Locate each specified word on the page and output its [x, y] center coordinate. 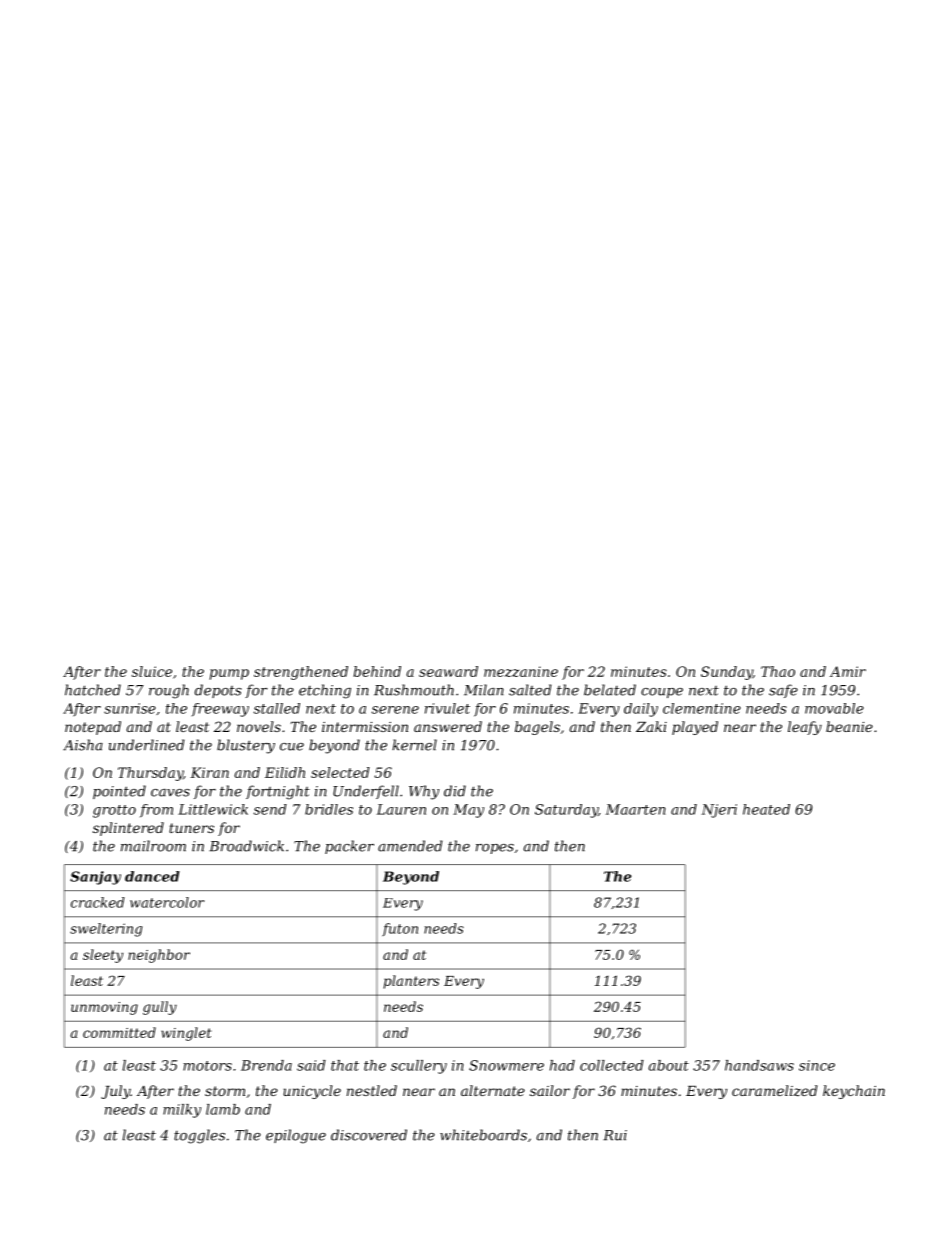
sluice [152, 671]
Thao [778, 671]
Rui [615, 1135]
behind [377, 671]
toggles [199, 1136]
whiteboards [483, 1135]
